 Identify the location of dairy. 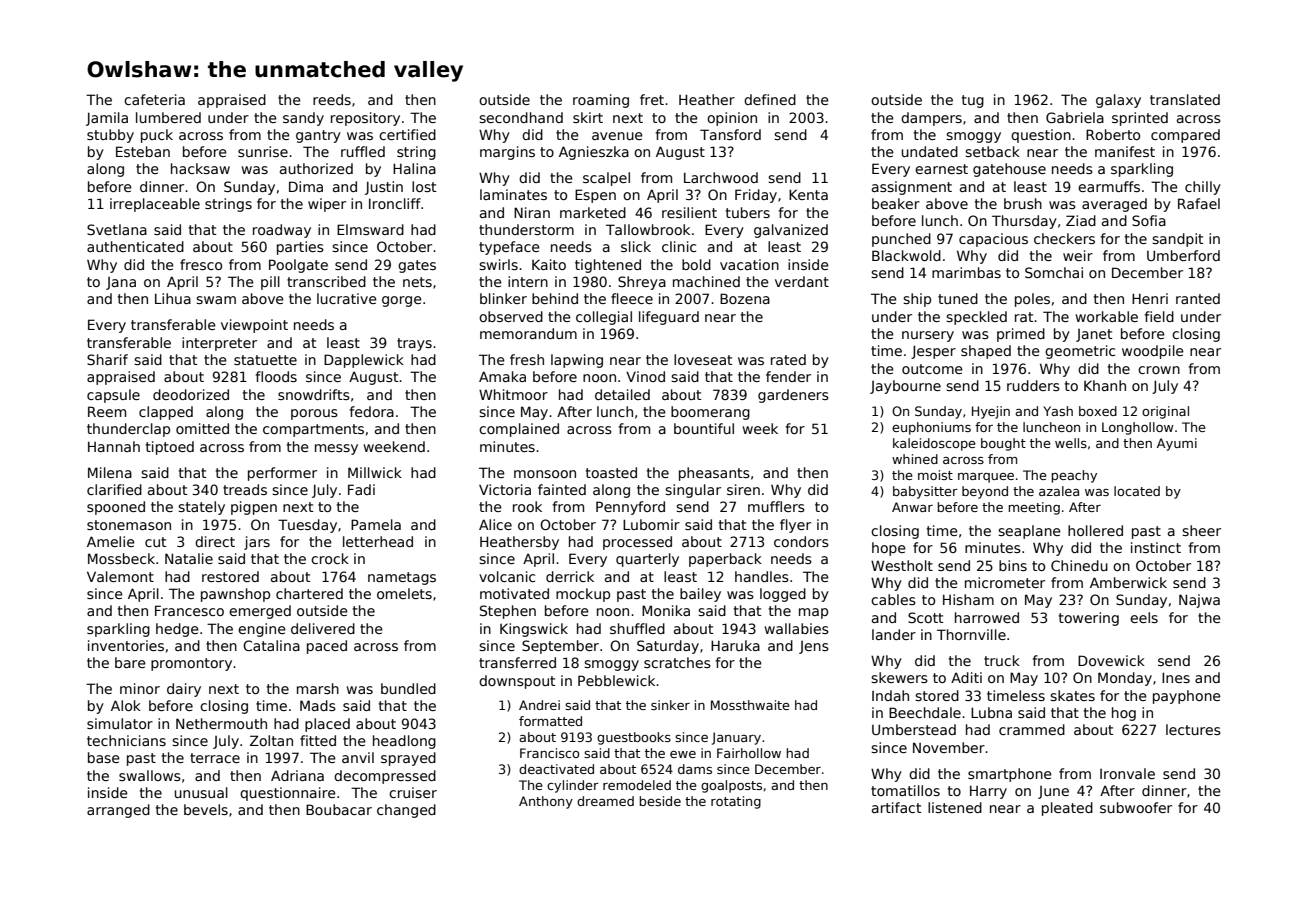
(184, 690).
